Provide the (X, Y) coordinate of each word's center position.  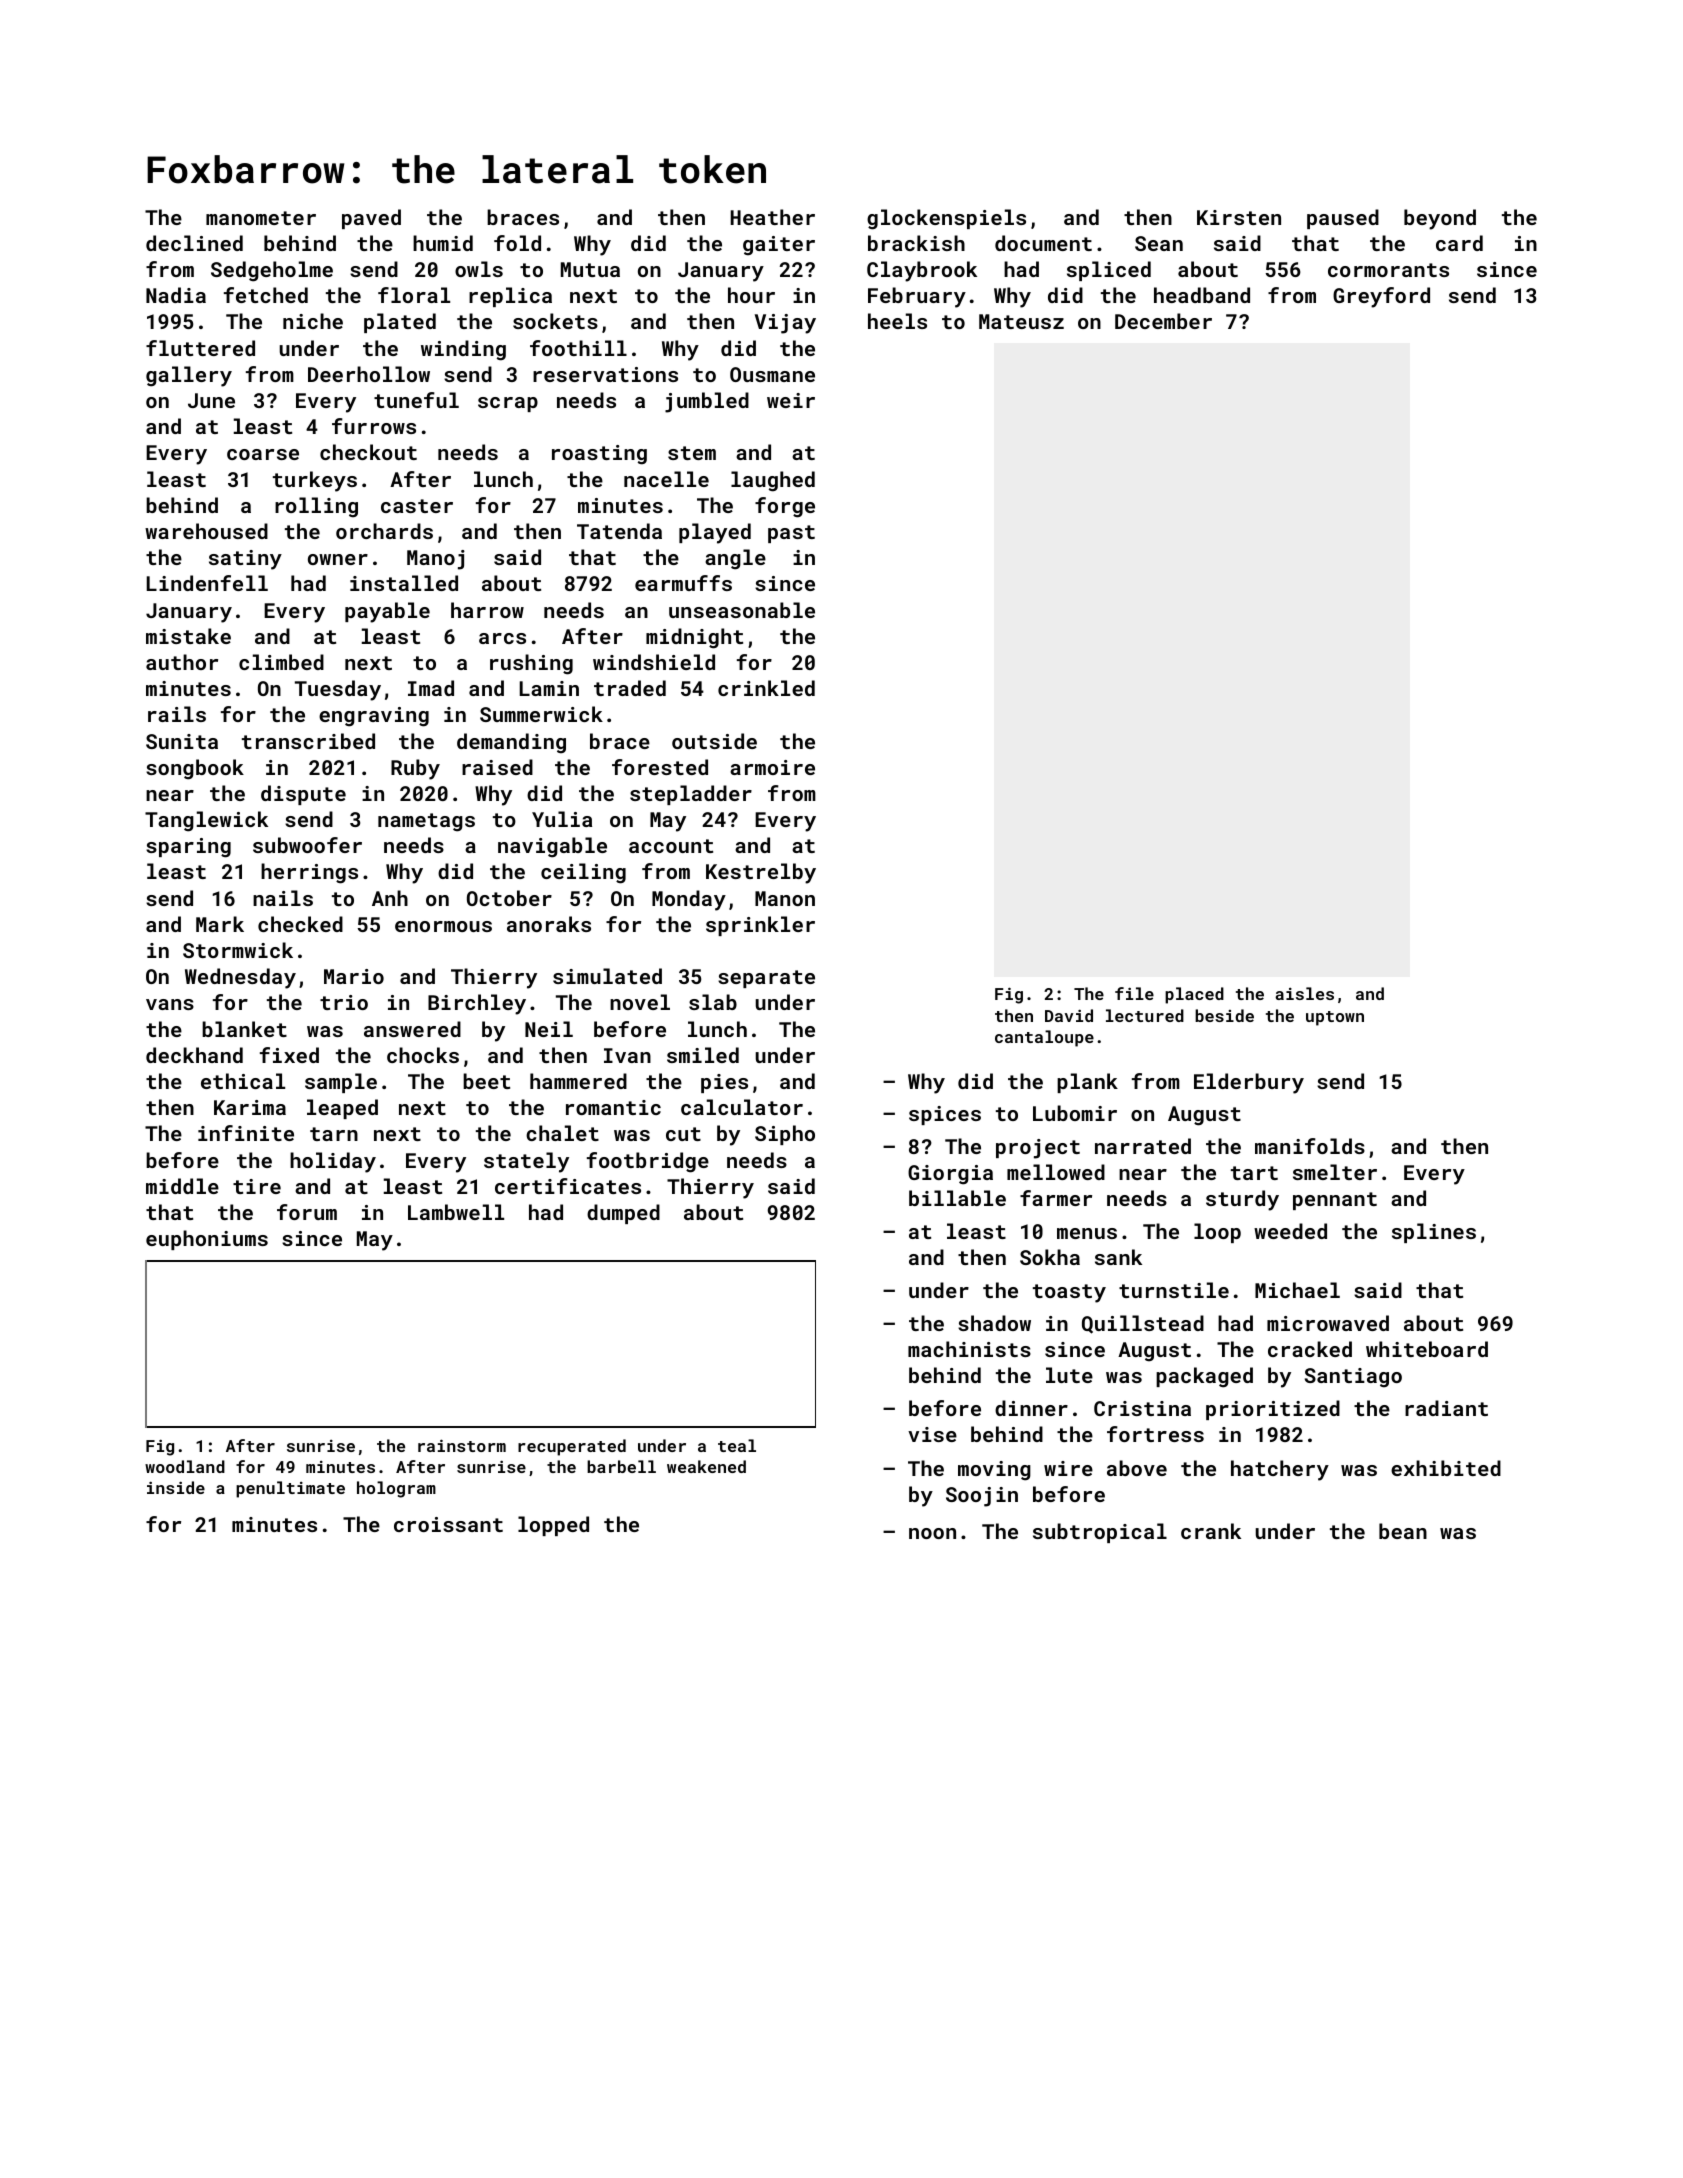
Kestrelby (761, 873)
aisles (1304, 993)
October (509, 898)
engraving (374, 717)
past (791, 534)
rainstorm (462, 1445)
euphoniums (207, 1240)
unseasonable (742, 610)
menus (1087, 1233)
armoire (772, 767)
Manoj (436, 560)
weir (791, 400)
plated (400, 323)
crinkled (766, 688)
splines (1434, 1233)
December (1163, 321)
